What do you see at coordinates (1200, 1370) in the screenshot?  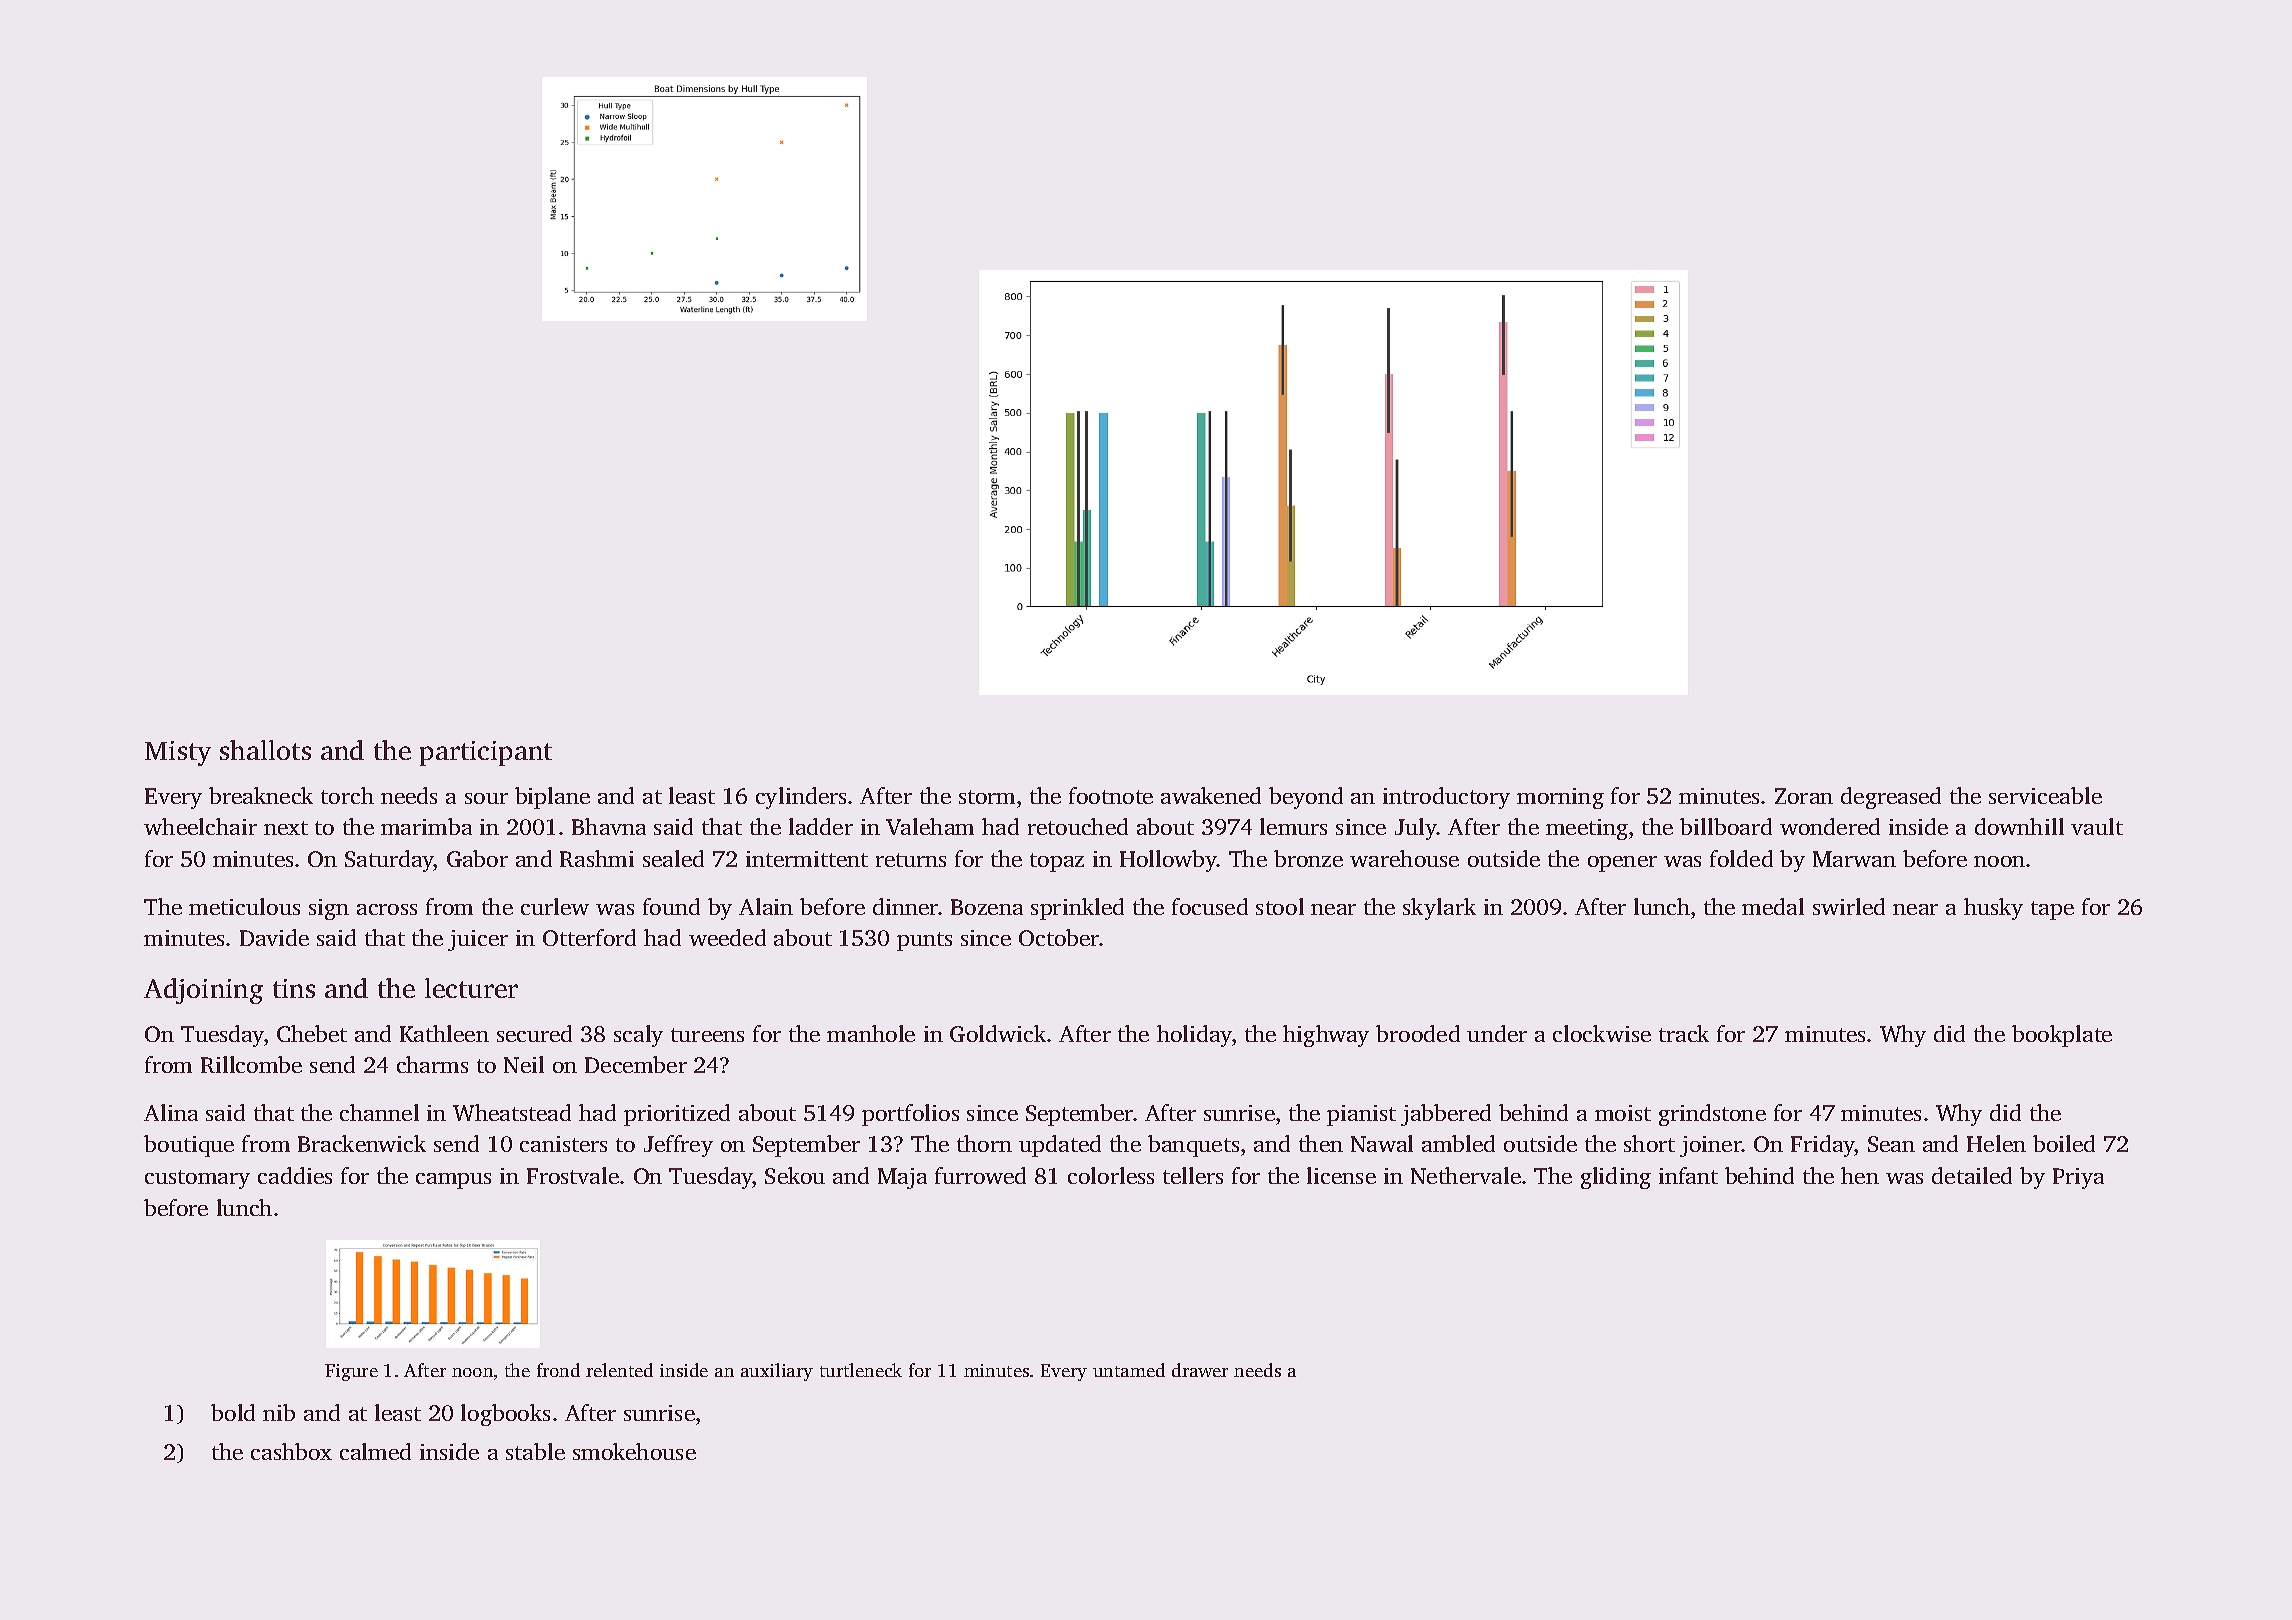 I see `drawer` at bounding box center [1200, 1370].
